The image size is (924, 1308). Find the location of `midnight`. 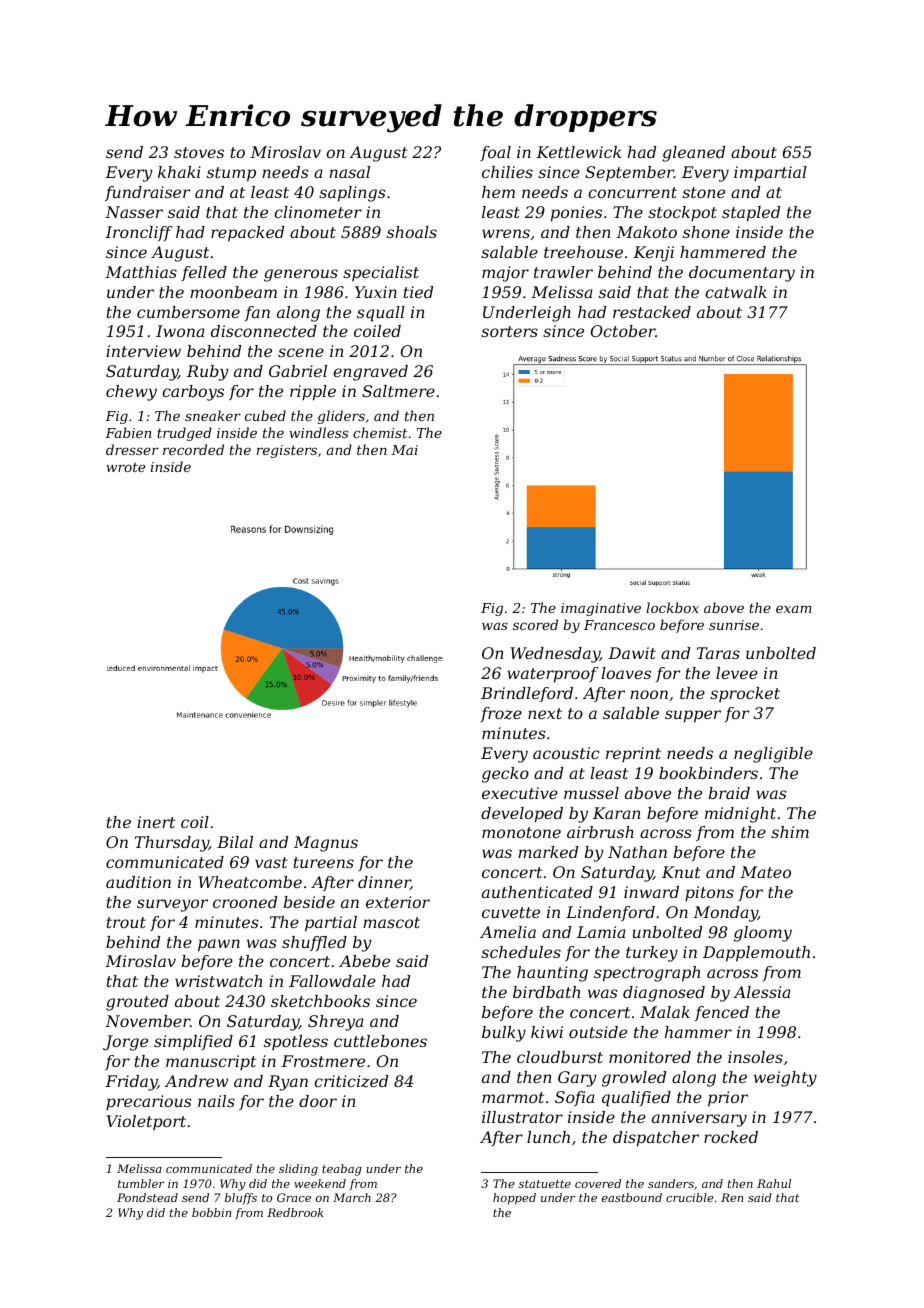

midnight is located at coordinates (740, 815).
